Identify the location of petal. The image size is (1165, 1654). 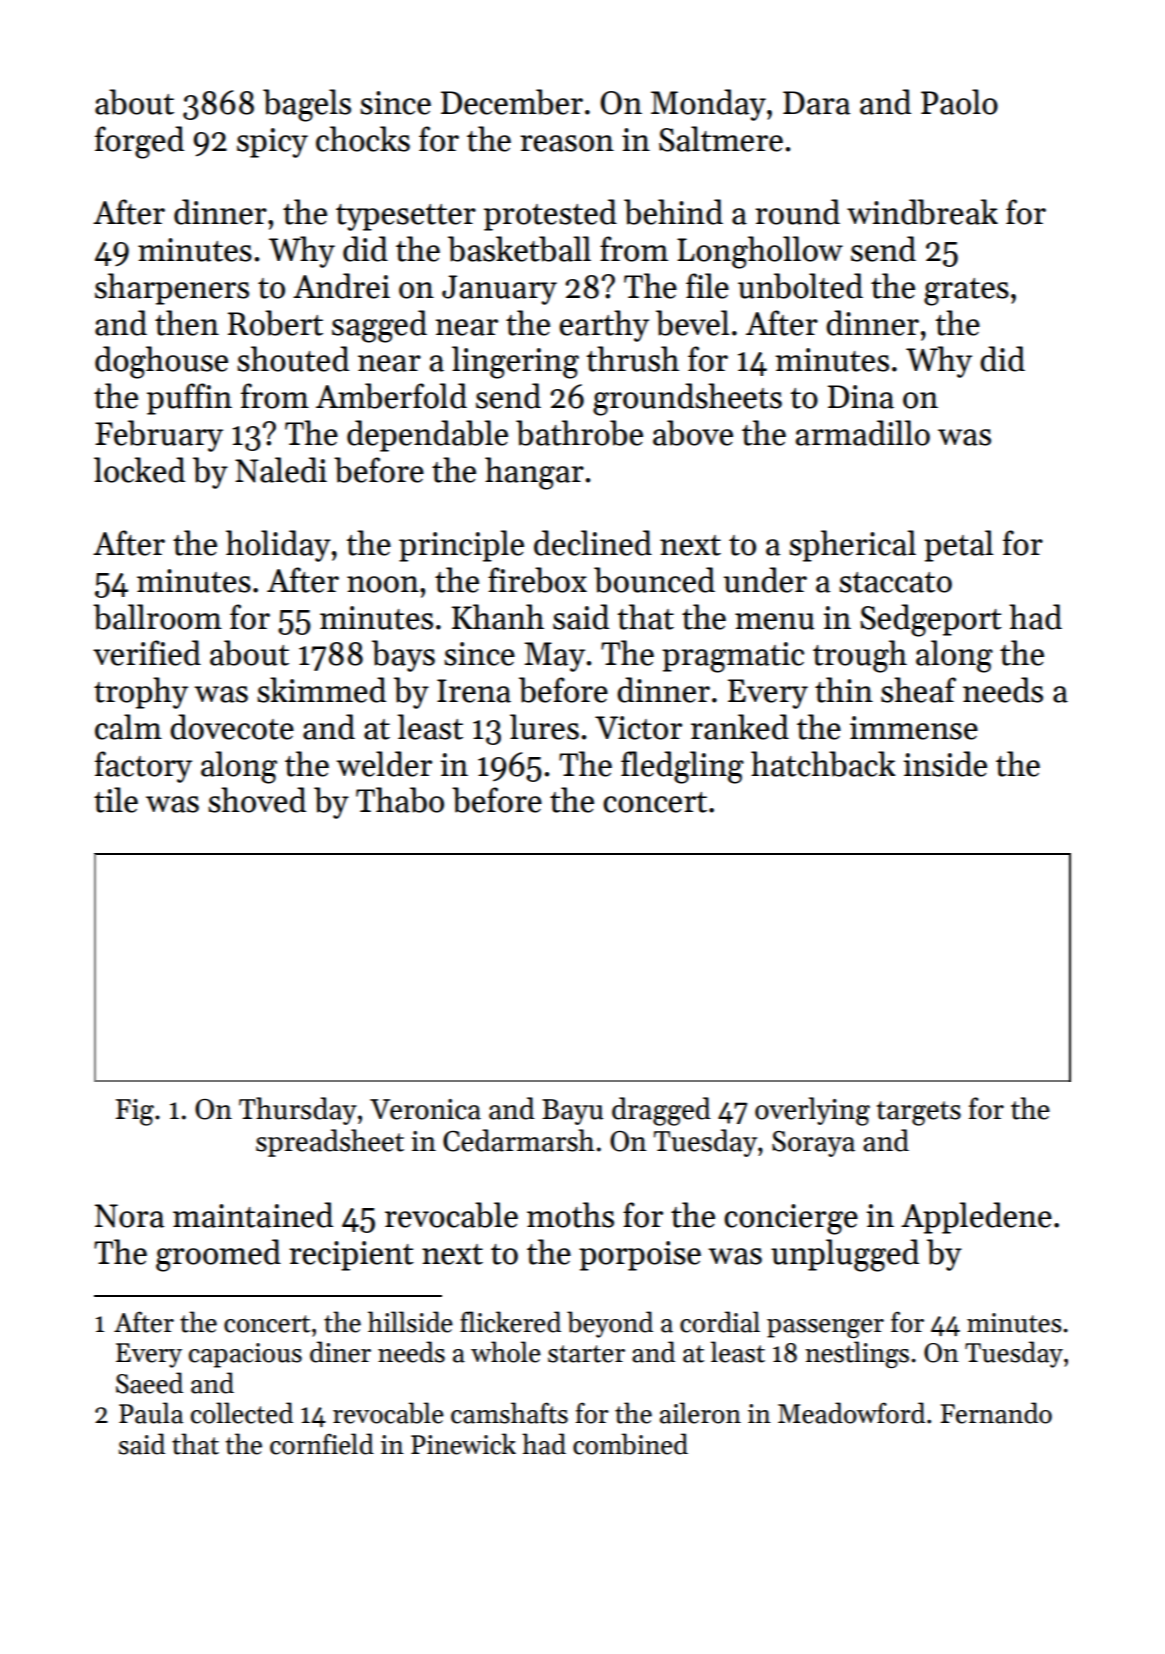
(959, 546).
